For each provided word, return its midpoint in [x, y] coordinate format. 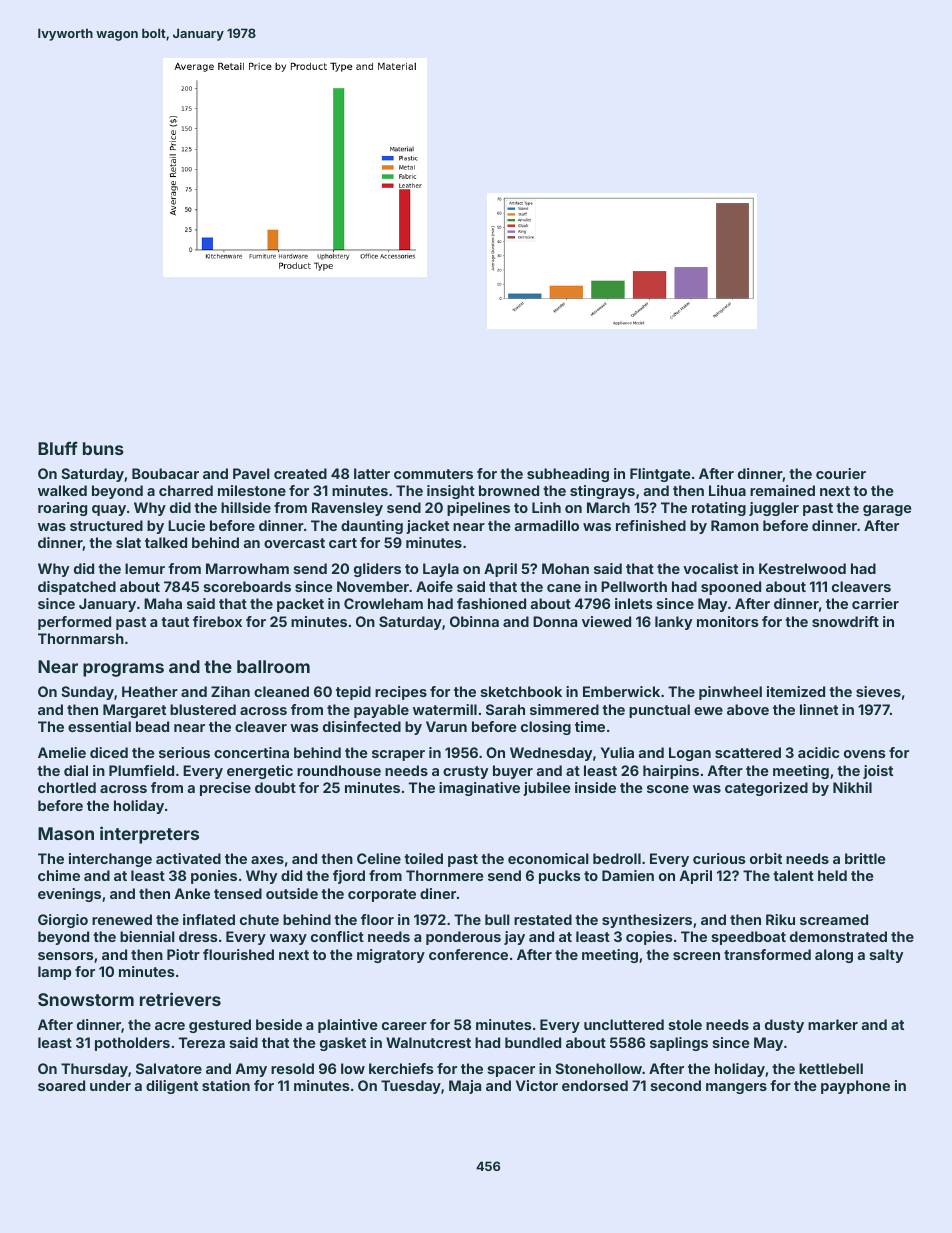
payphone [855, 1087]
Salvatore [169, 1068]
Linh [546, 507]
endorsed [595, 1085]
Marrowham [247, 568]
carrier [875, 603]
